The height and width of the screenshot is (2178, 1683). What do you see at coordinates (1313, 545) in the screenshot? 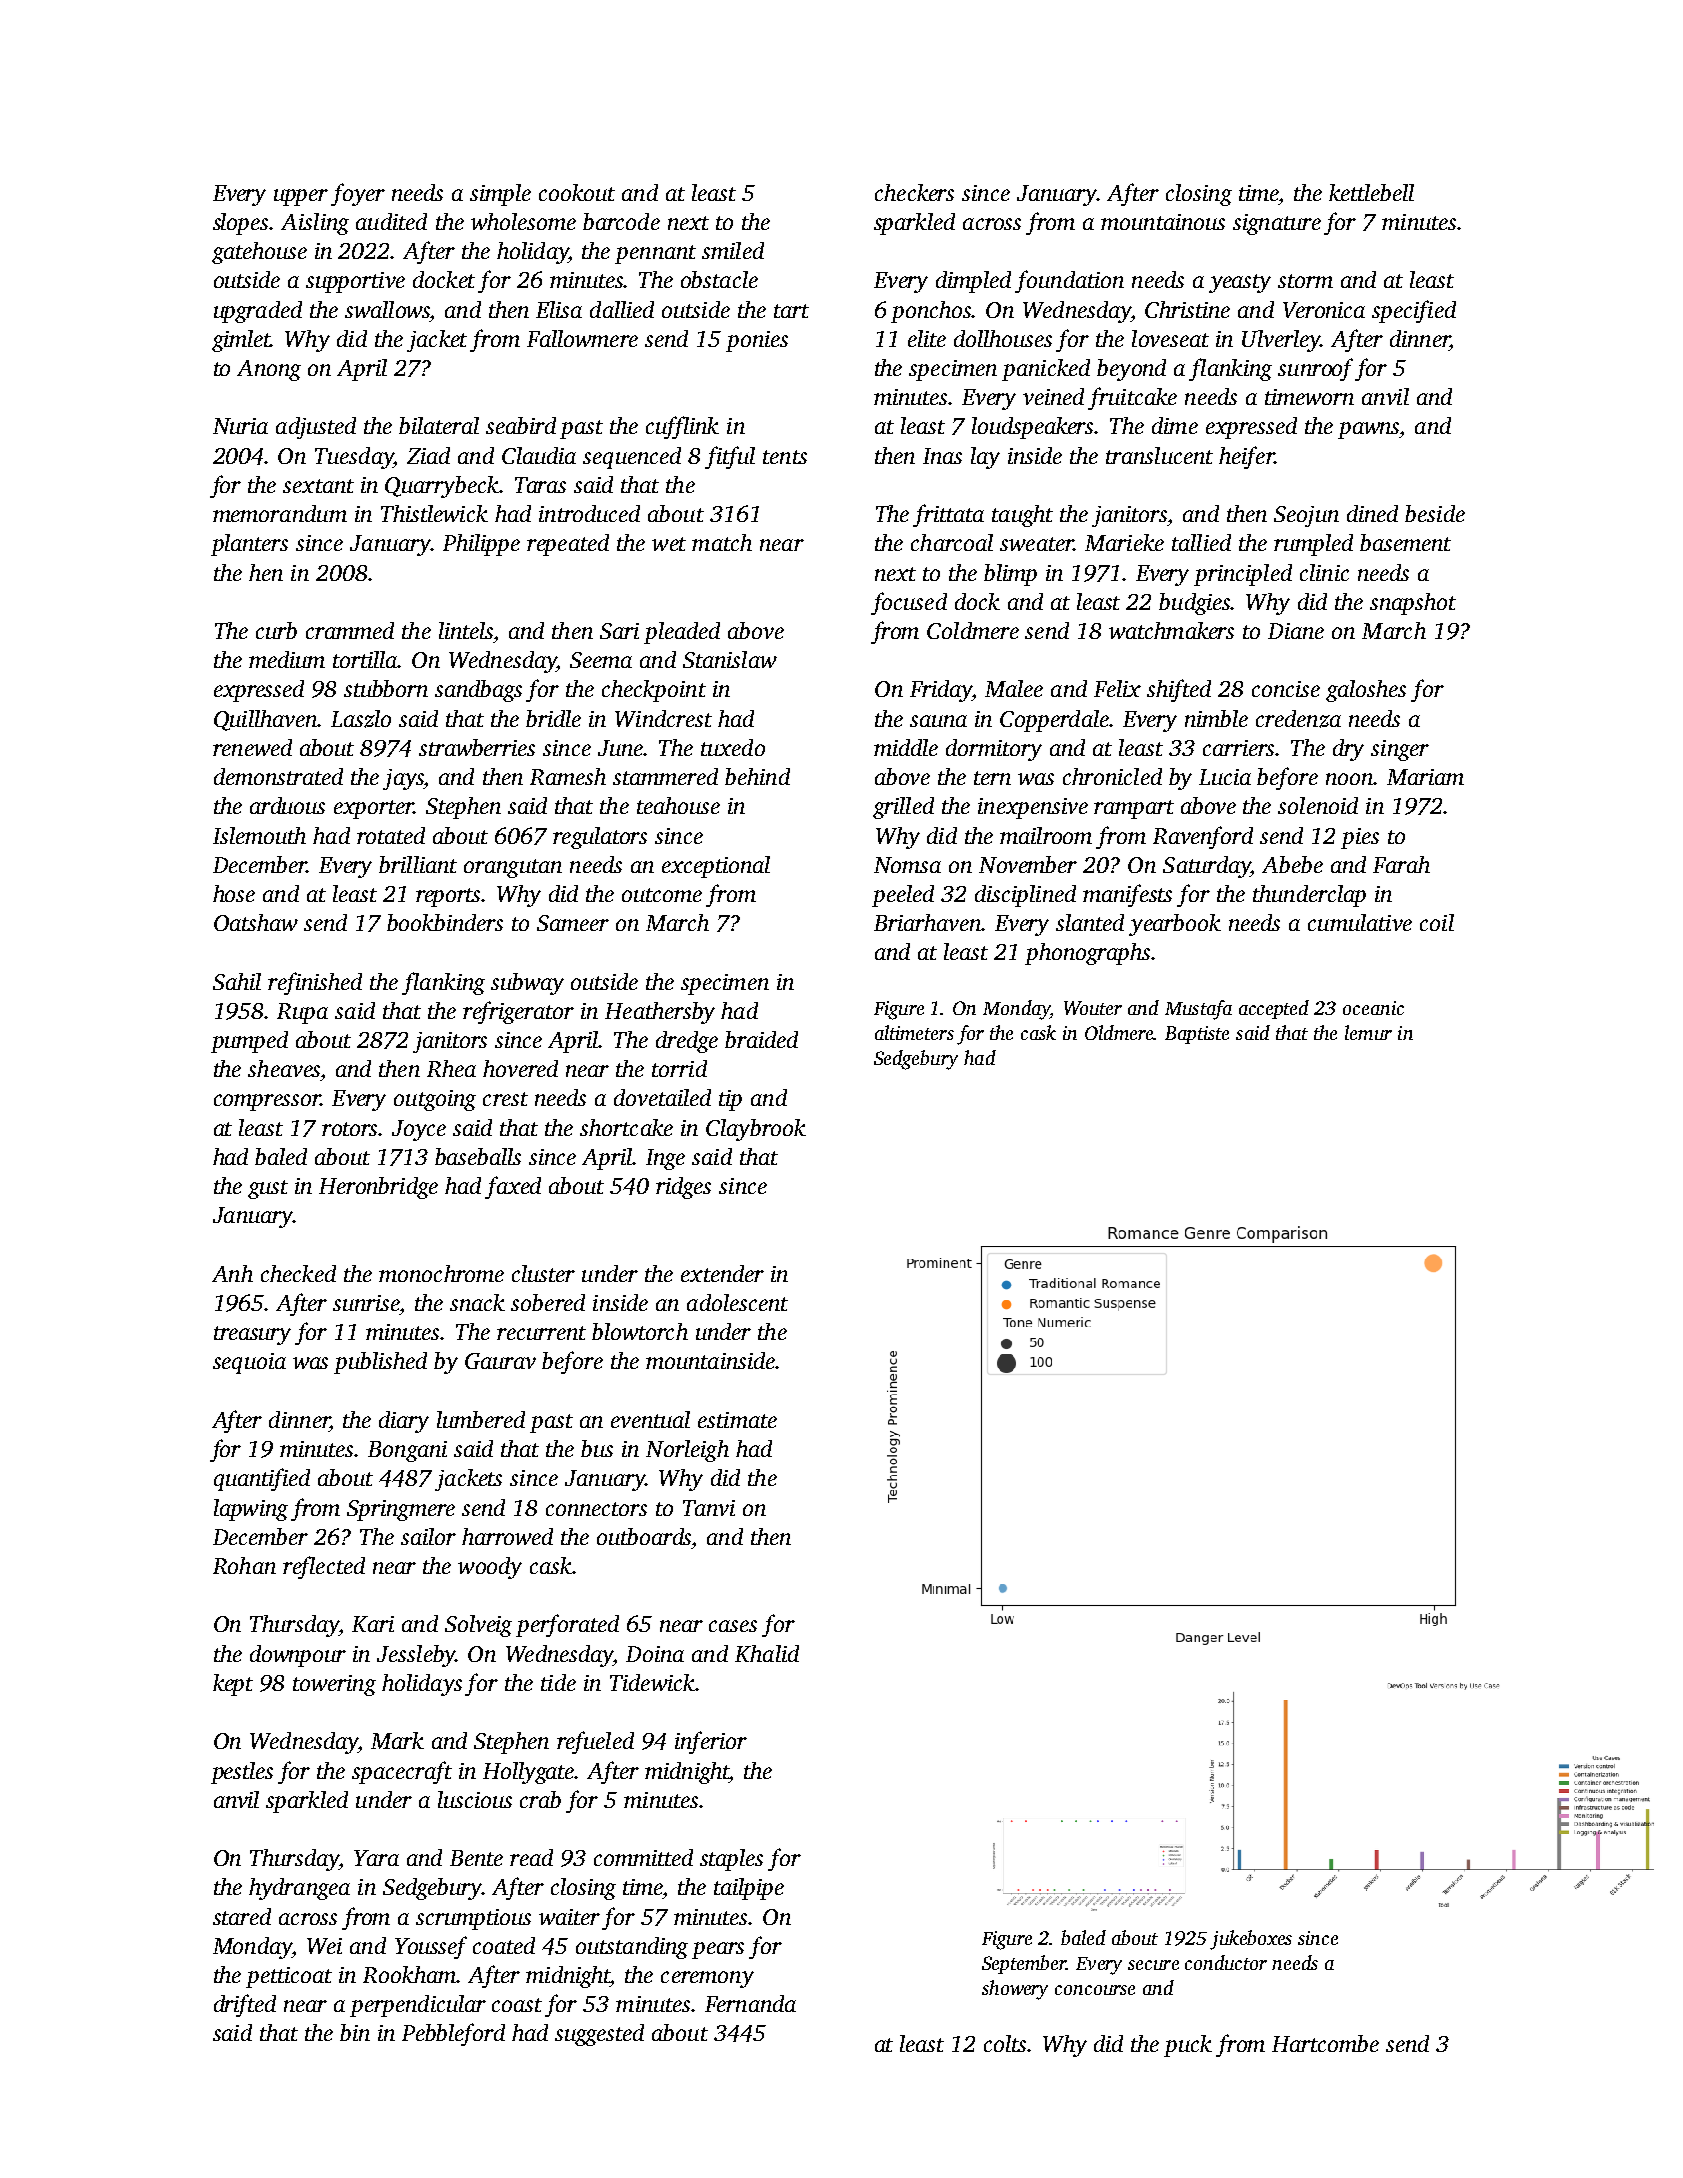
I see `rumpled` at bounding box center [1313, 545].
